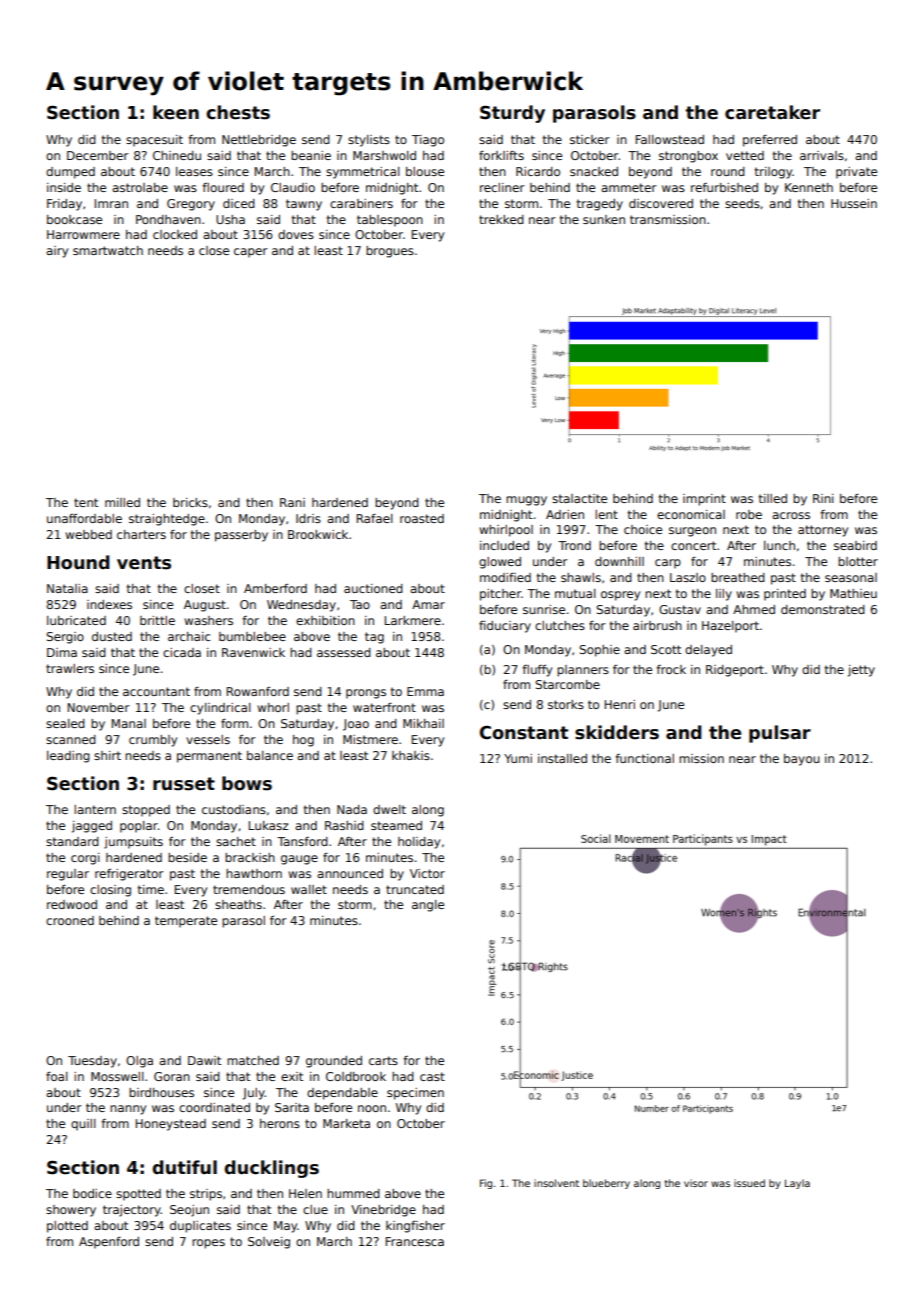  Describe the element at coordinates (802, 760) in the screenshot. I see `bayou` at that location.
